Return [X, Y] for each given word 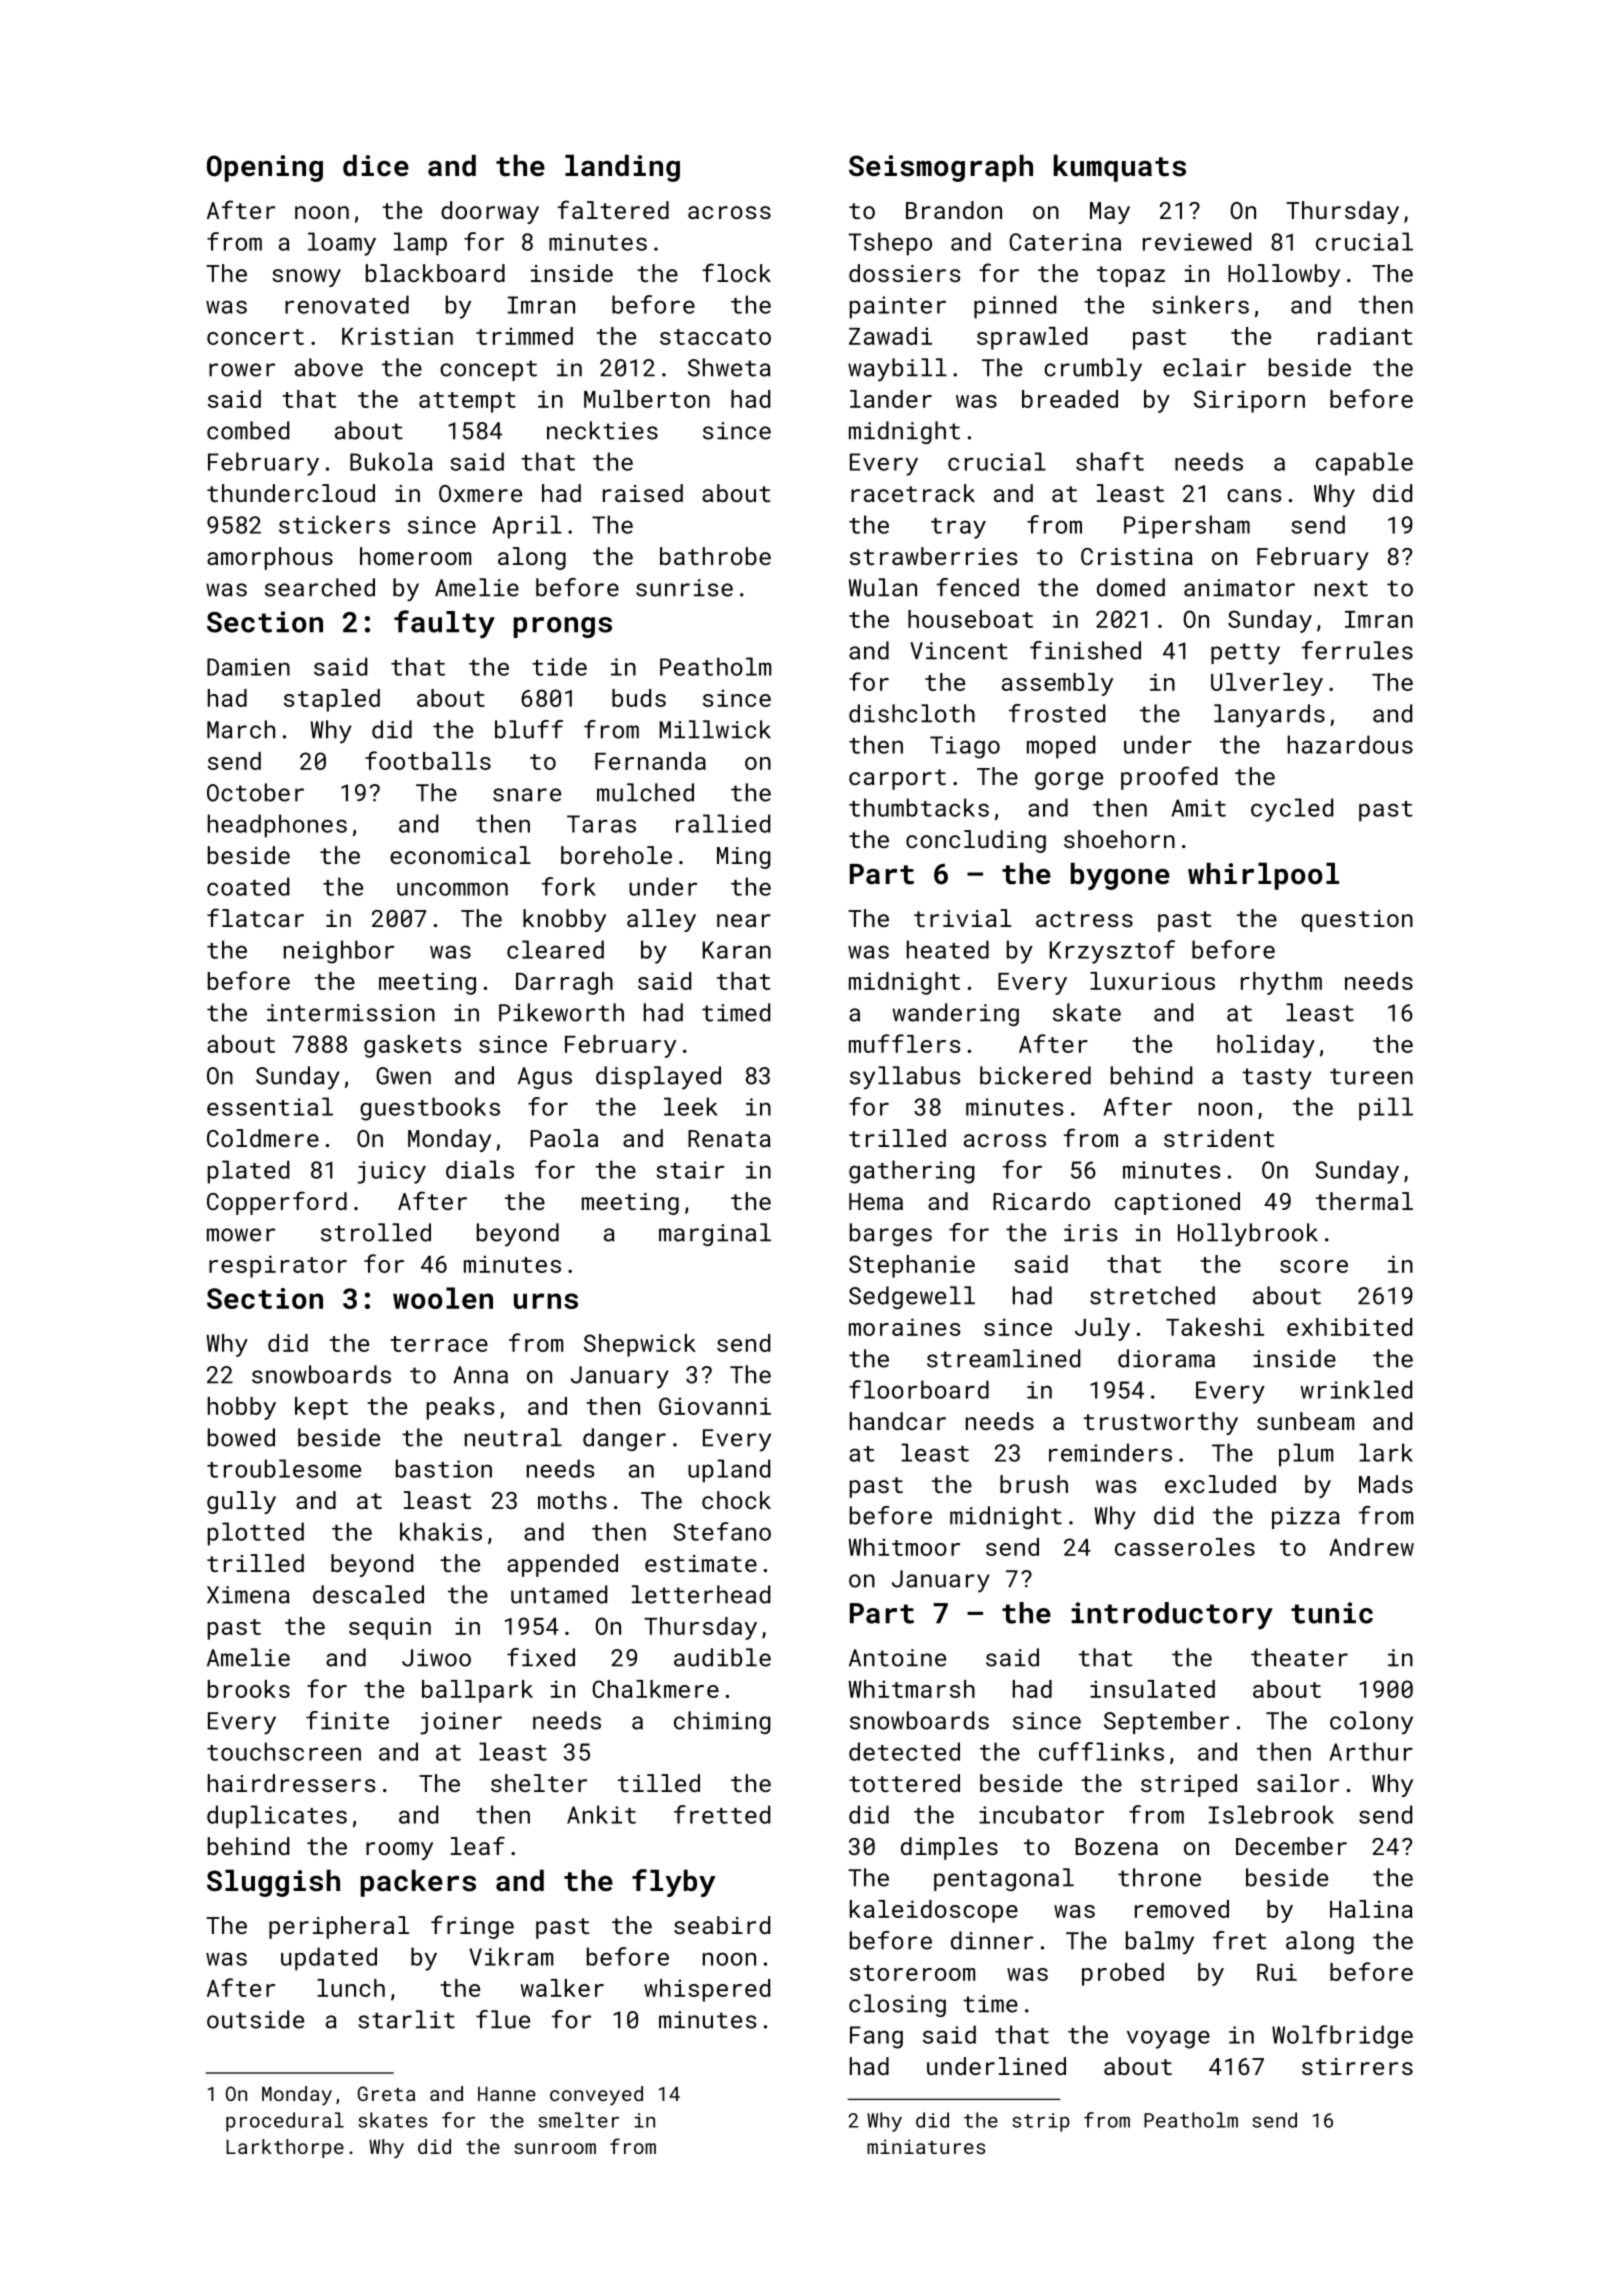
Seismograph [941, 168]
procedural [285, 2122]
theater [1299, 1657]
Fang [876, 2037]
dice [376, 165]
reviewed [1197, 241]
